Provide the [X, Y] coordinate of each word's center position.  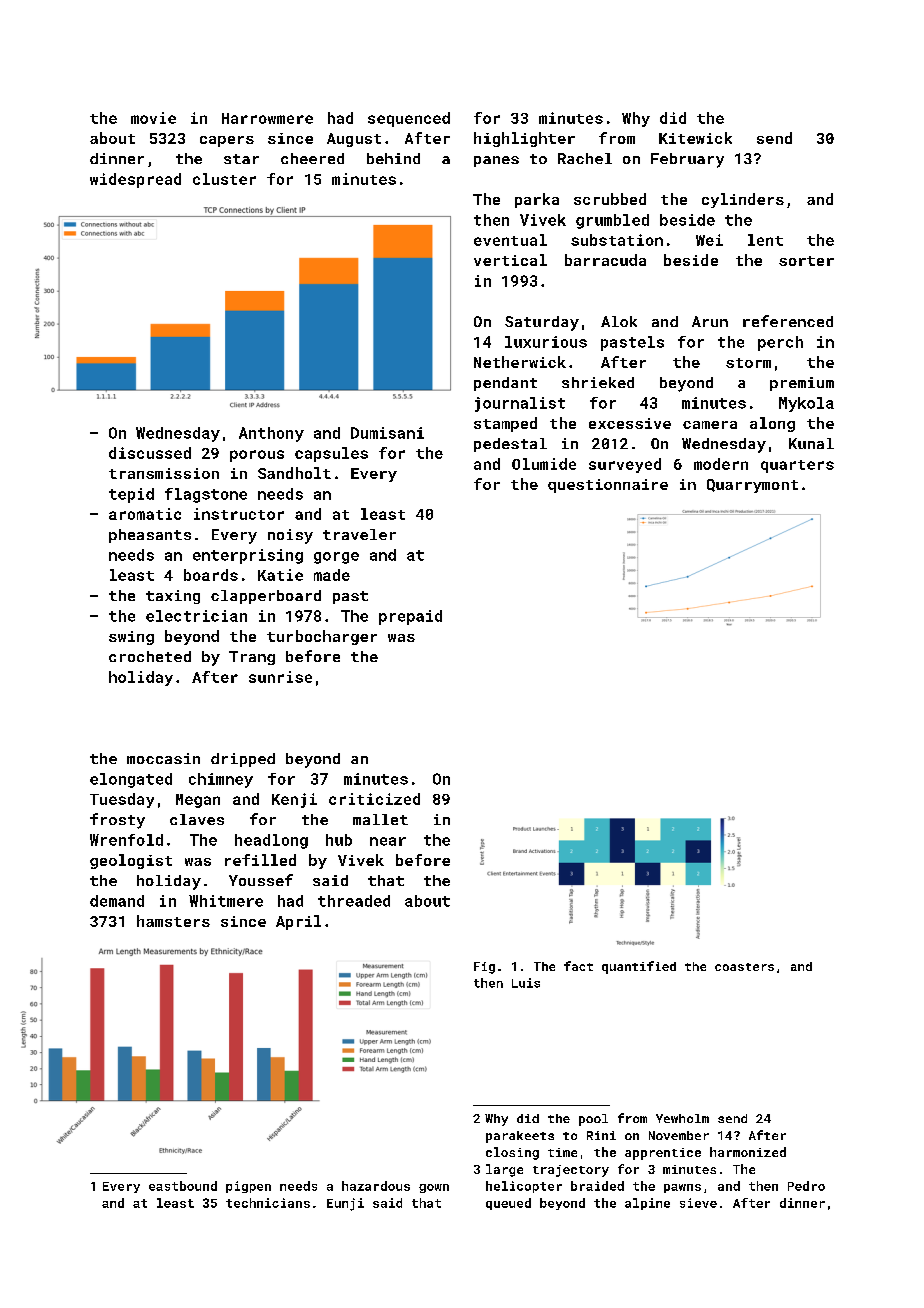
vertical [510, 260]
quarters [797, 466]
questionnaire [608, 486]
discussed [150, 453]
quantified [639, 967]
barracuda [605, 260]
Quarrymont [752, 486]
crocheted [150, 656]
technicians [268, 1203]
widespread [135, 180]
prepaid [410, 617]
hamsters [173, 921]
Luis [526, 983]
